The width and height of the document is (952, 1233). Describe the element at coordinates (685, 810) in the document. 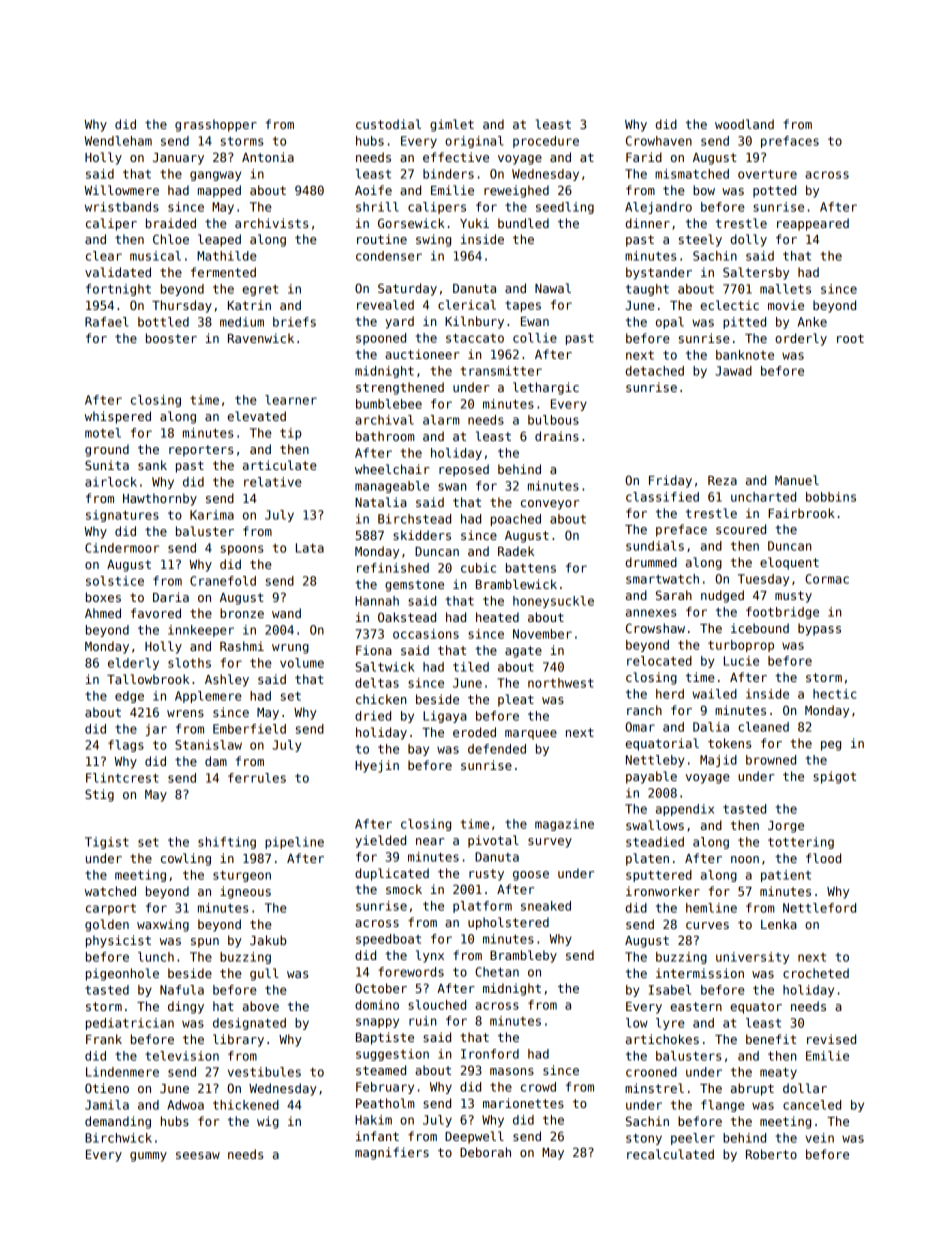

I see `appendix` at that location.
